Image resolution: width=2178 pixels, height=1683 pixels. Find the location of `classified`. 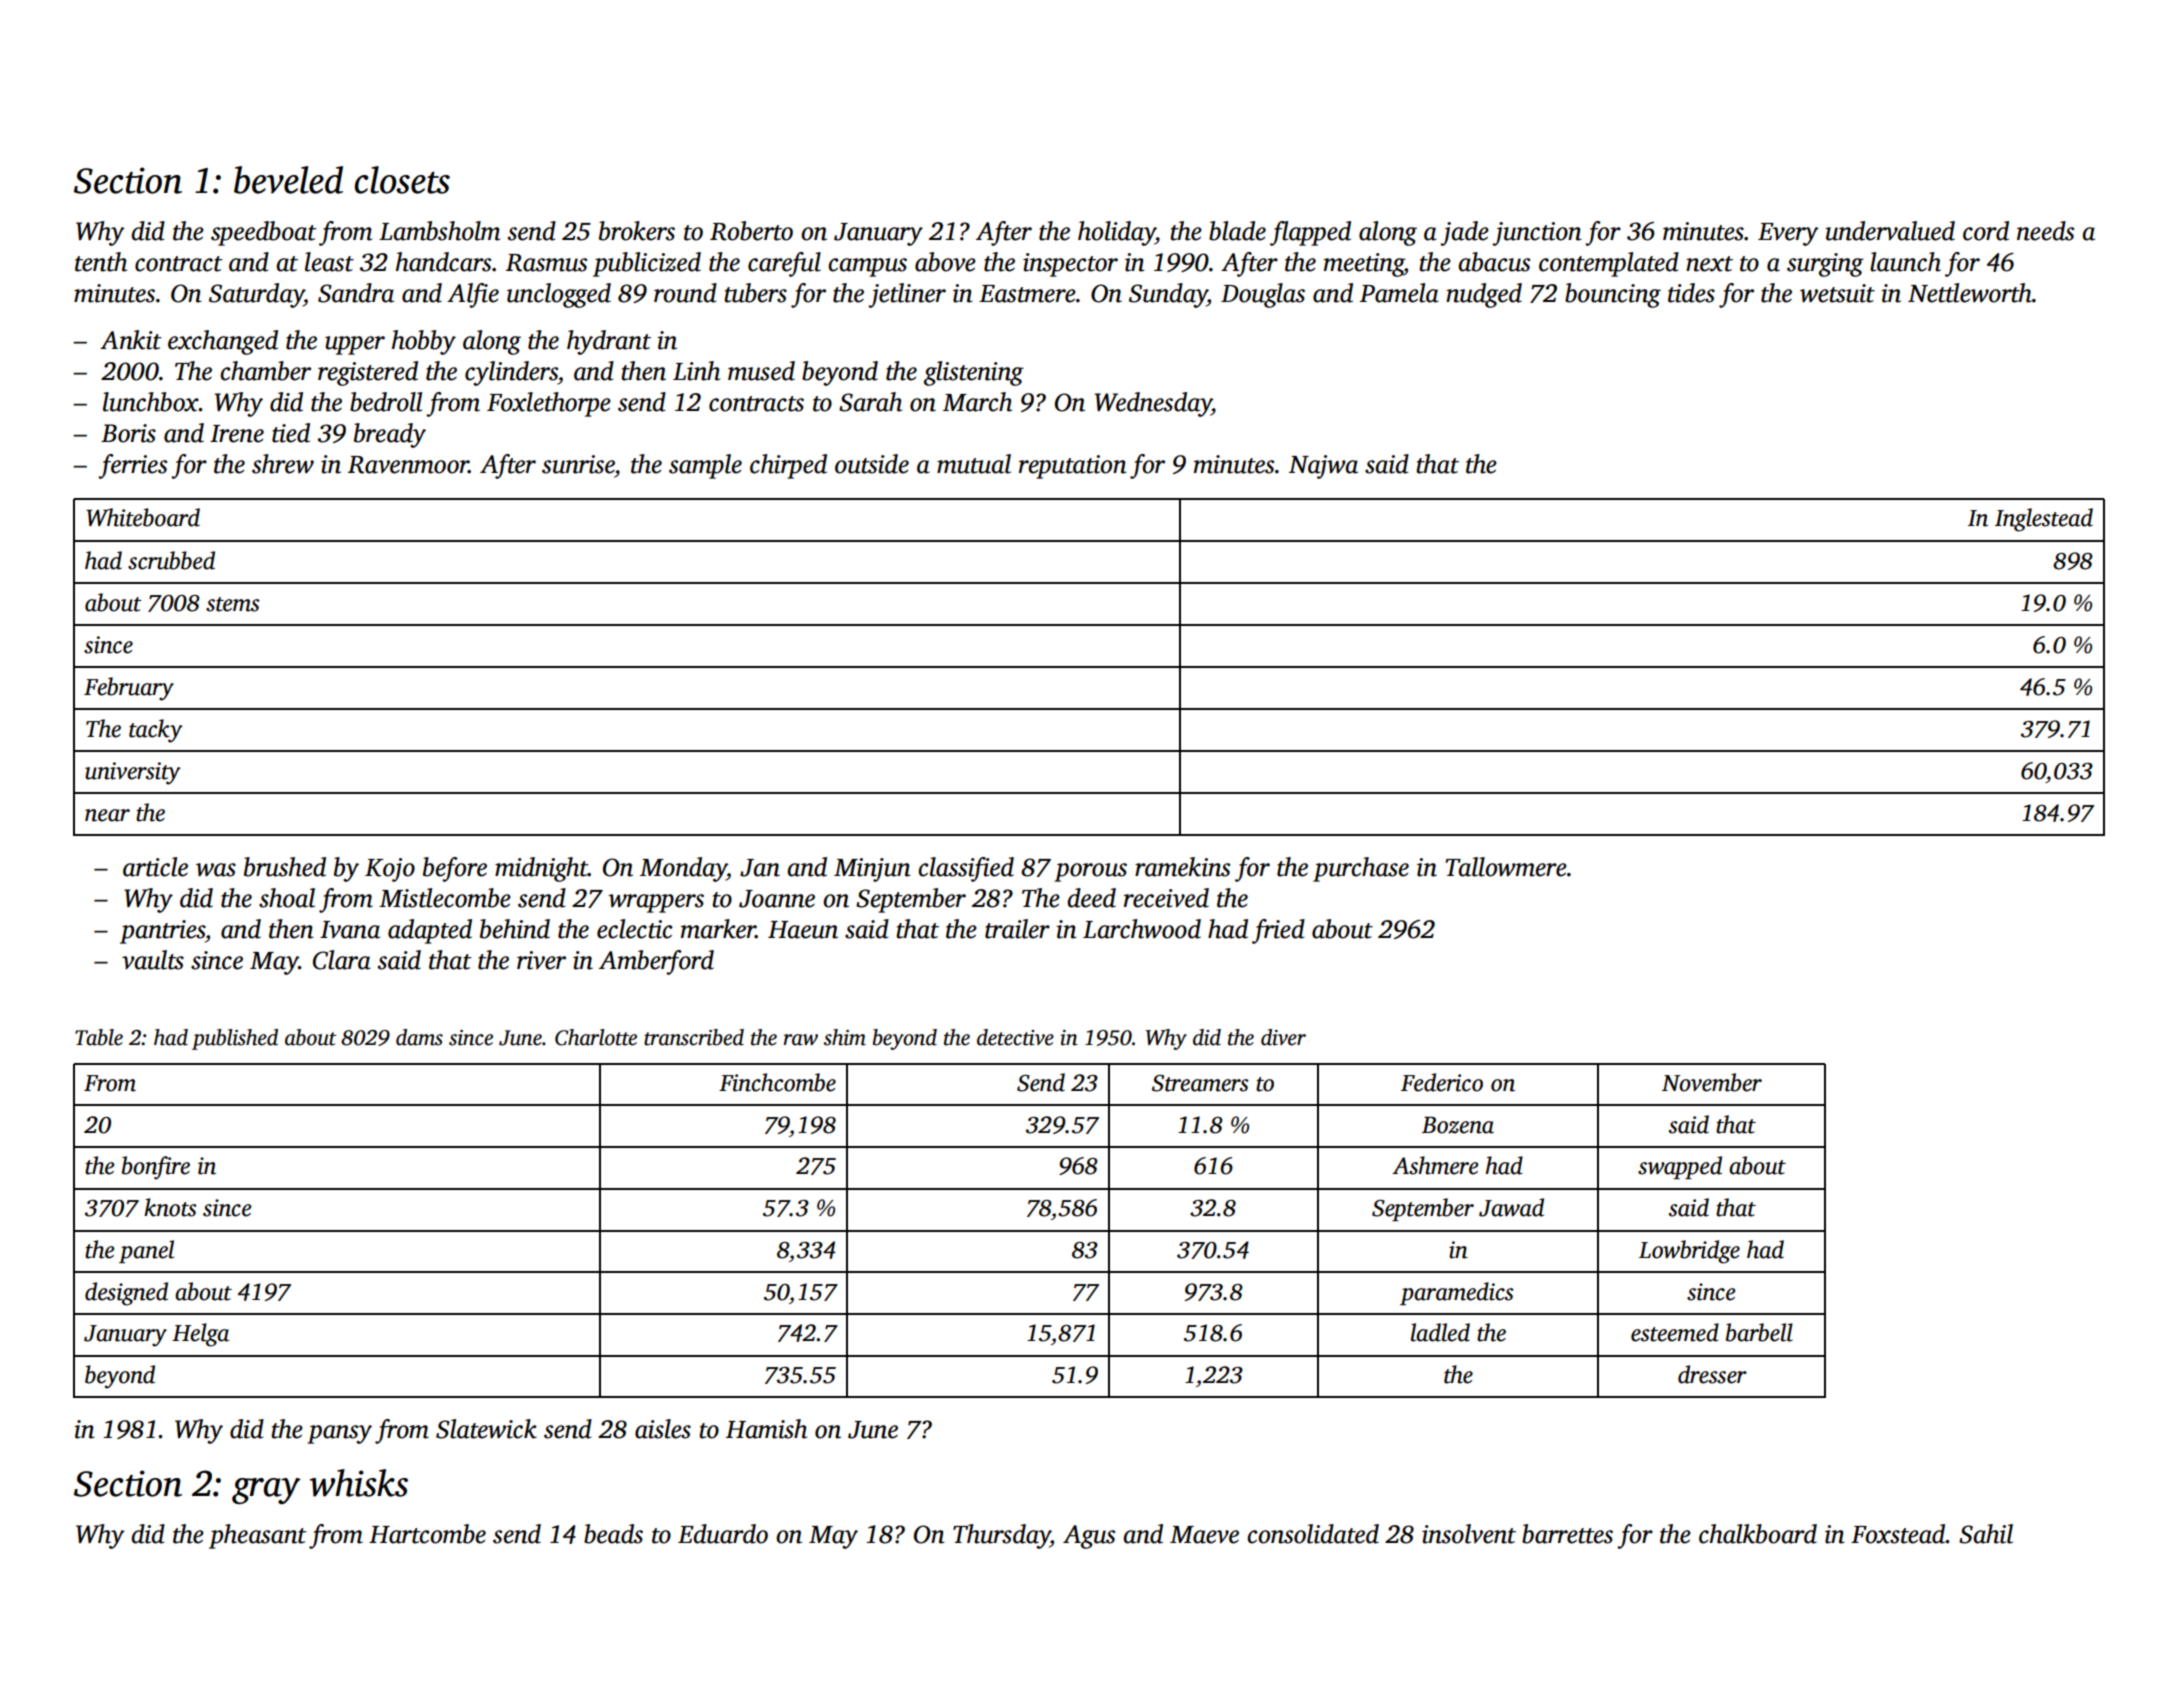

classified is located at coordinates (966, 869).
